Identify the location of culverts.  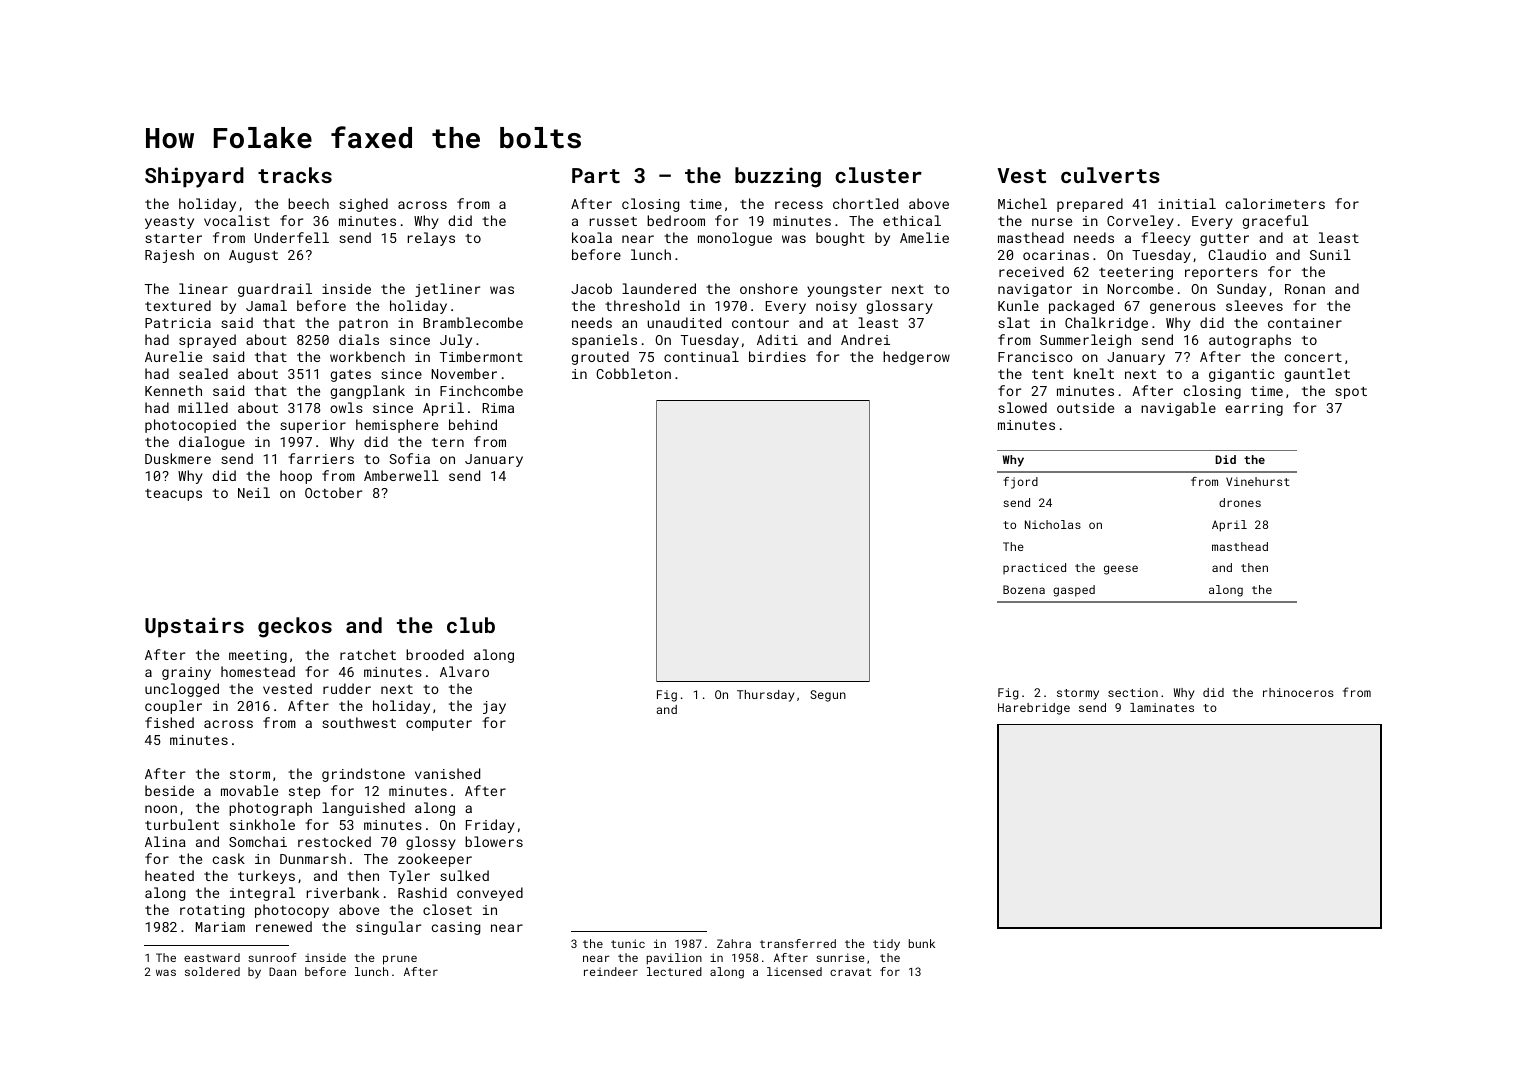
(1110, 175).
